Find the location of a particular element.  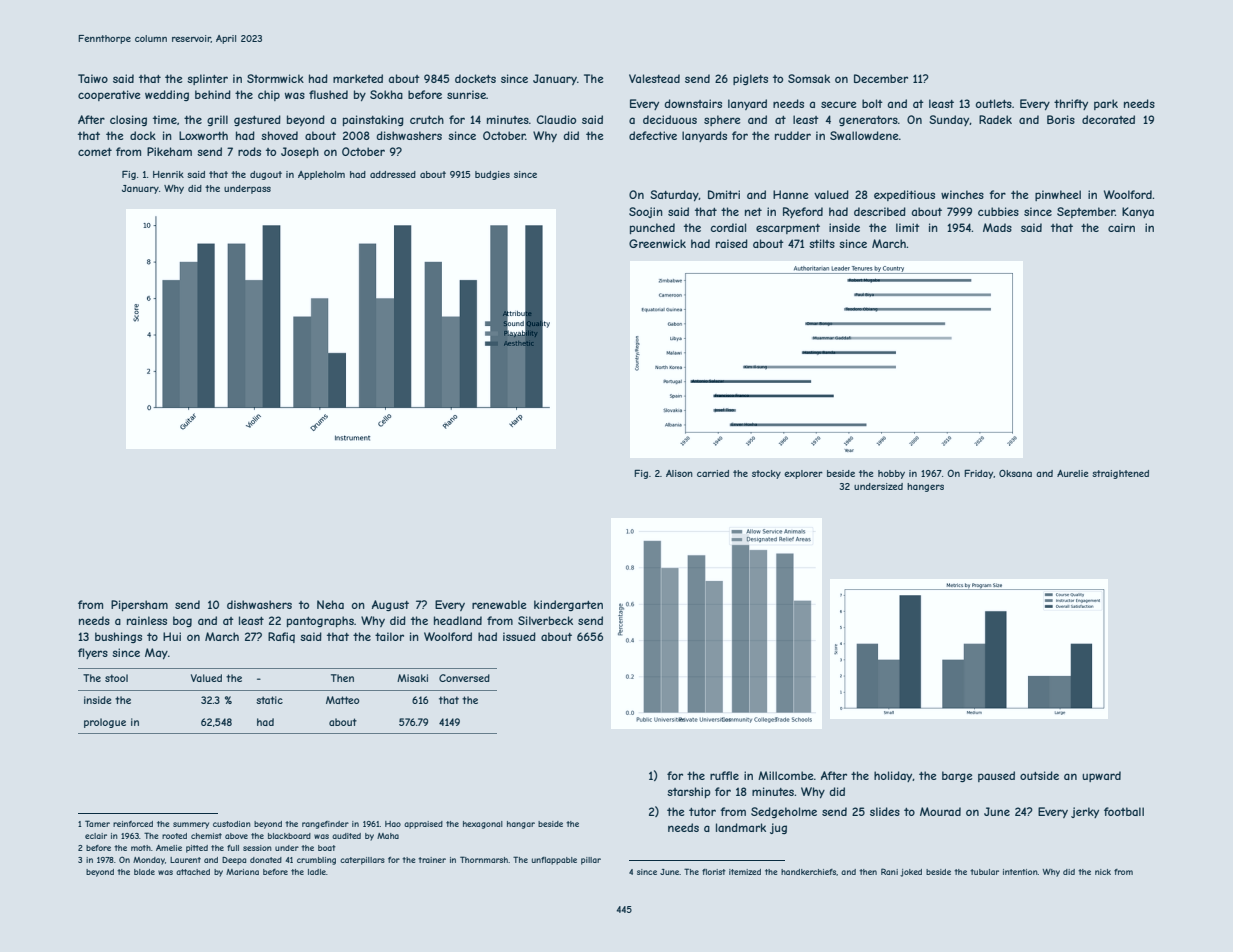

Tamer is located at coordinates (97, 823).
